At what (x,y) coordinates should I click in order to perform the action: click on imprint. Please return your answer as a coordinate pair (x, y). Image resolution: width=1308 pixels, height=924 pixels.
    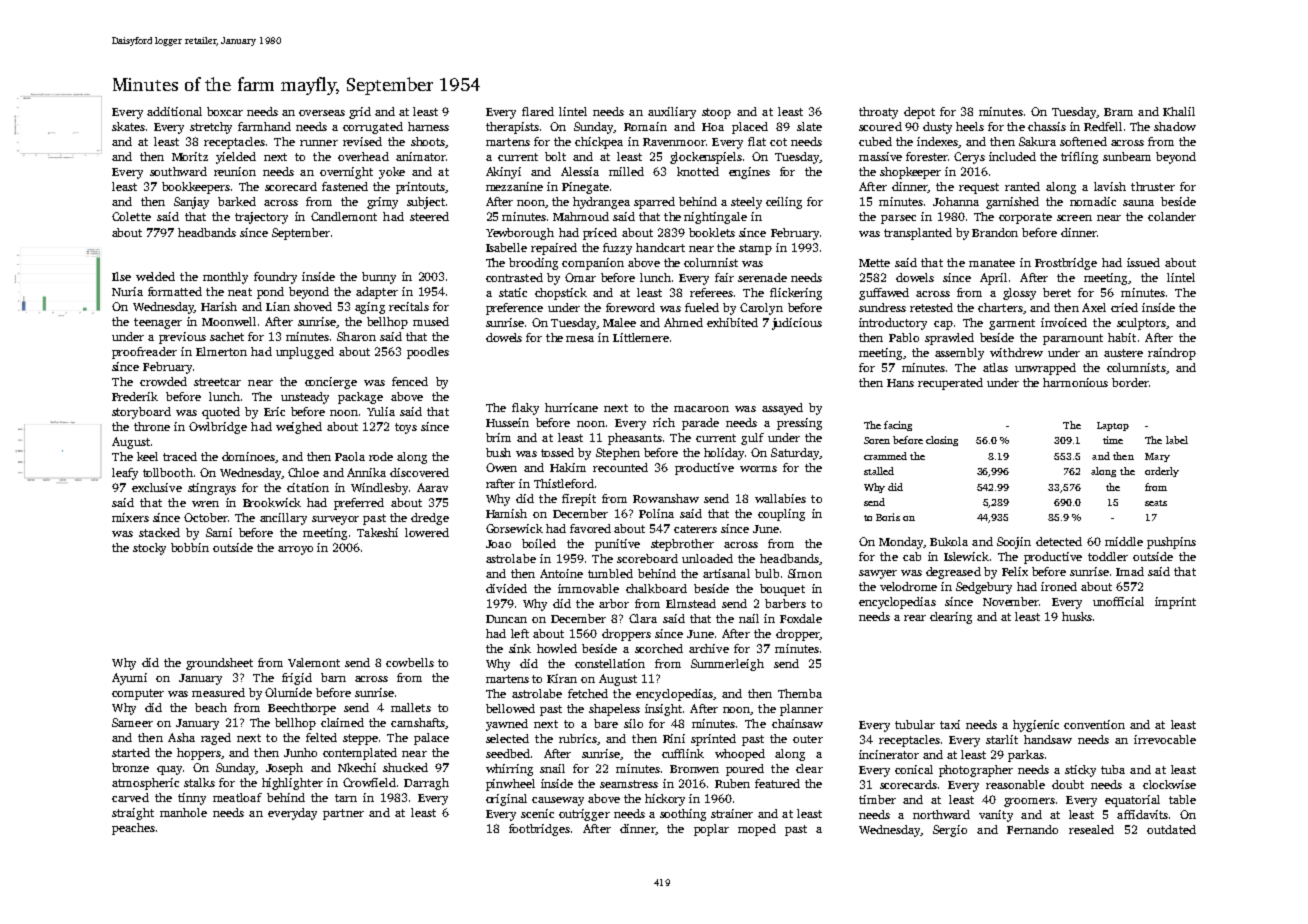
    Looking at the image, I should click on (1175, 603).
